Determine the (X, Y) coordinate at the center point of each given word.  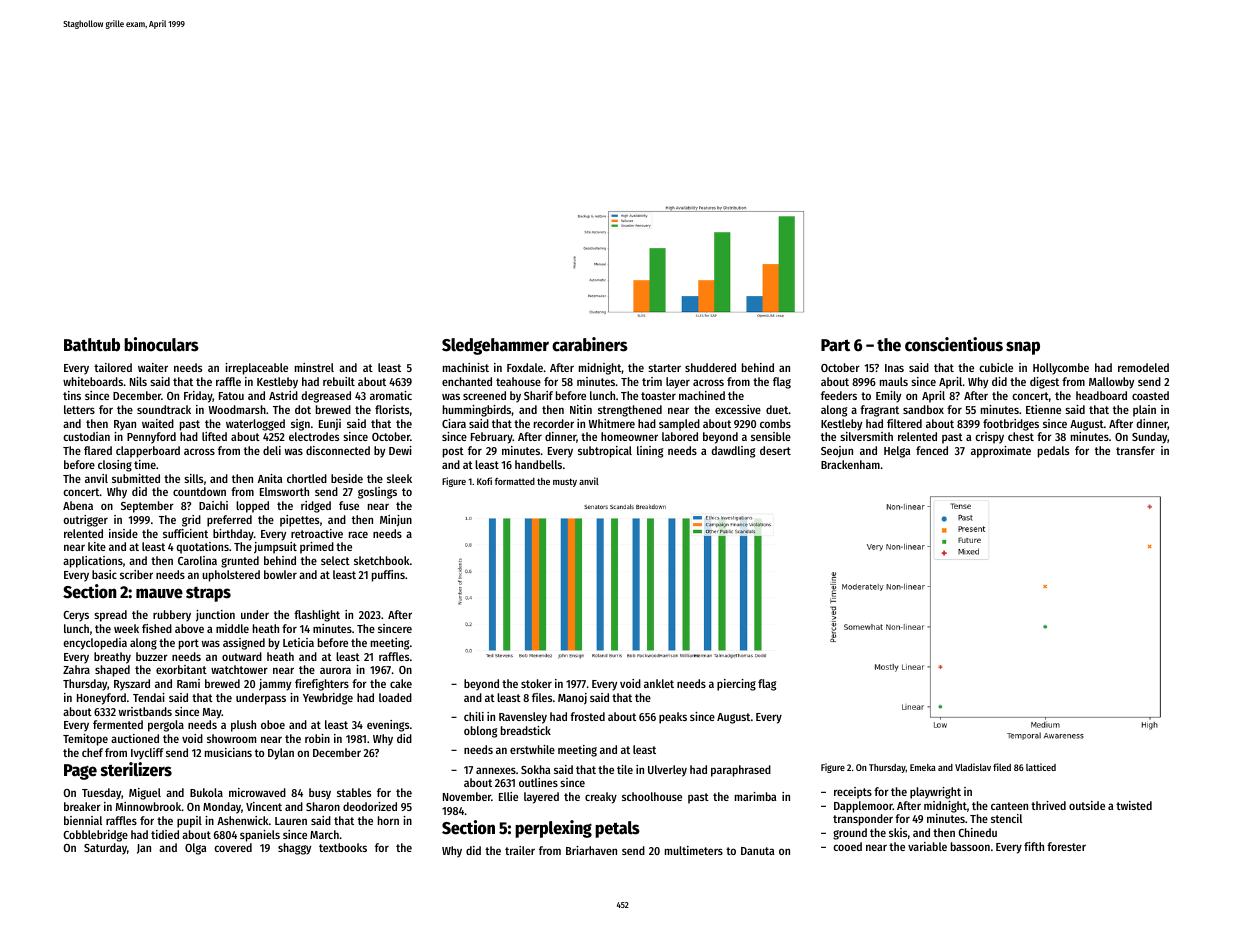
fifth (1034, 846)
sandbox (923, 409)
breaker (82, 806)
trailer (520, 850)
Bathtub (92, 345)
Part (835, 345)
